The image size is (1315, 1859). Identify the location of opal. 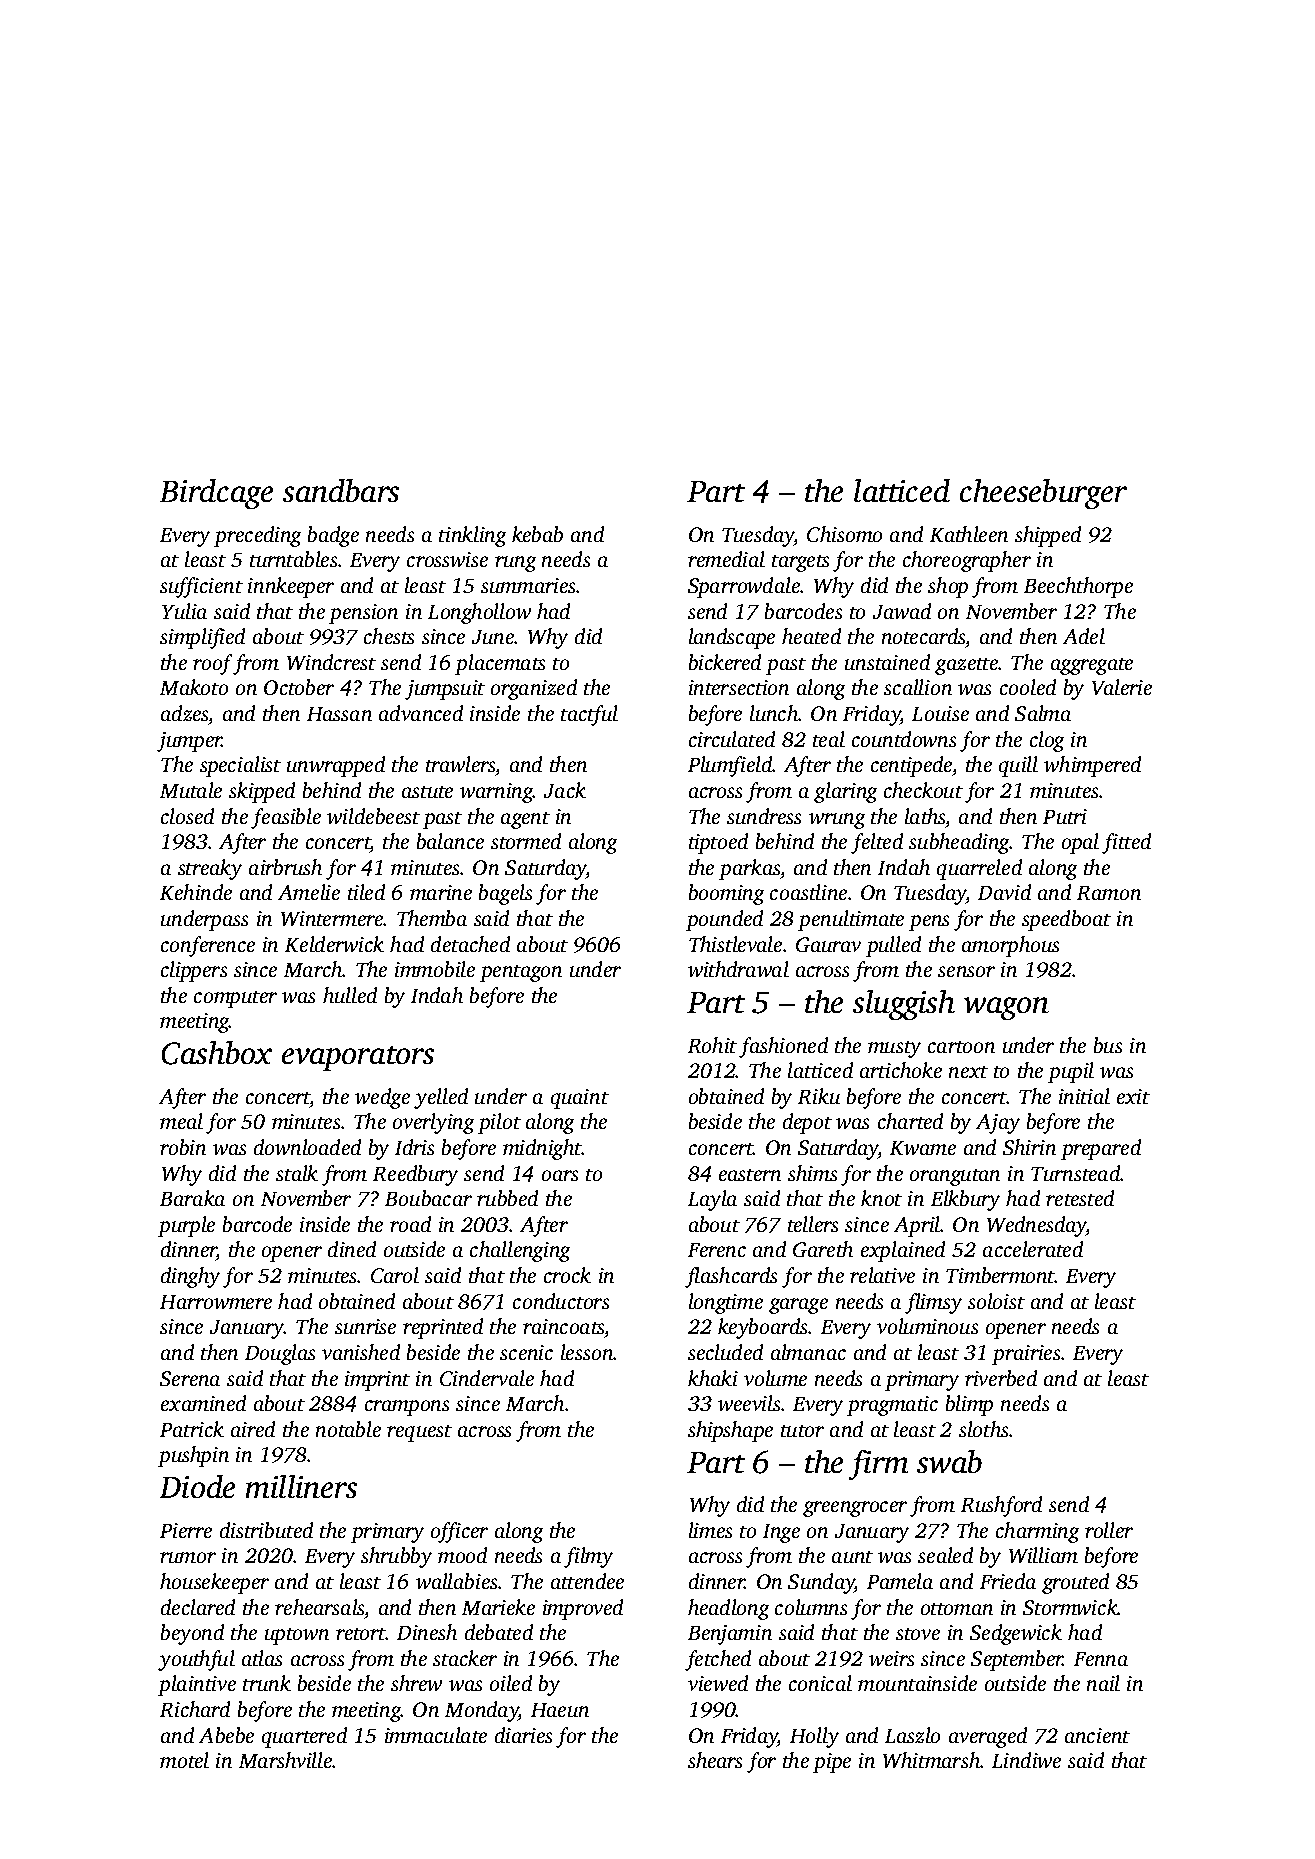
(1080, 843).
